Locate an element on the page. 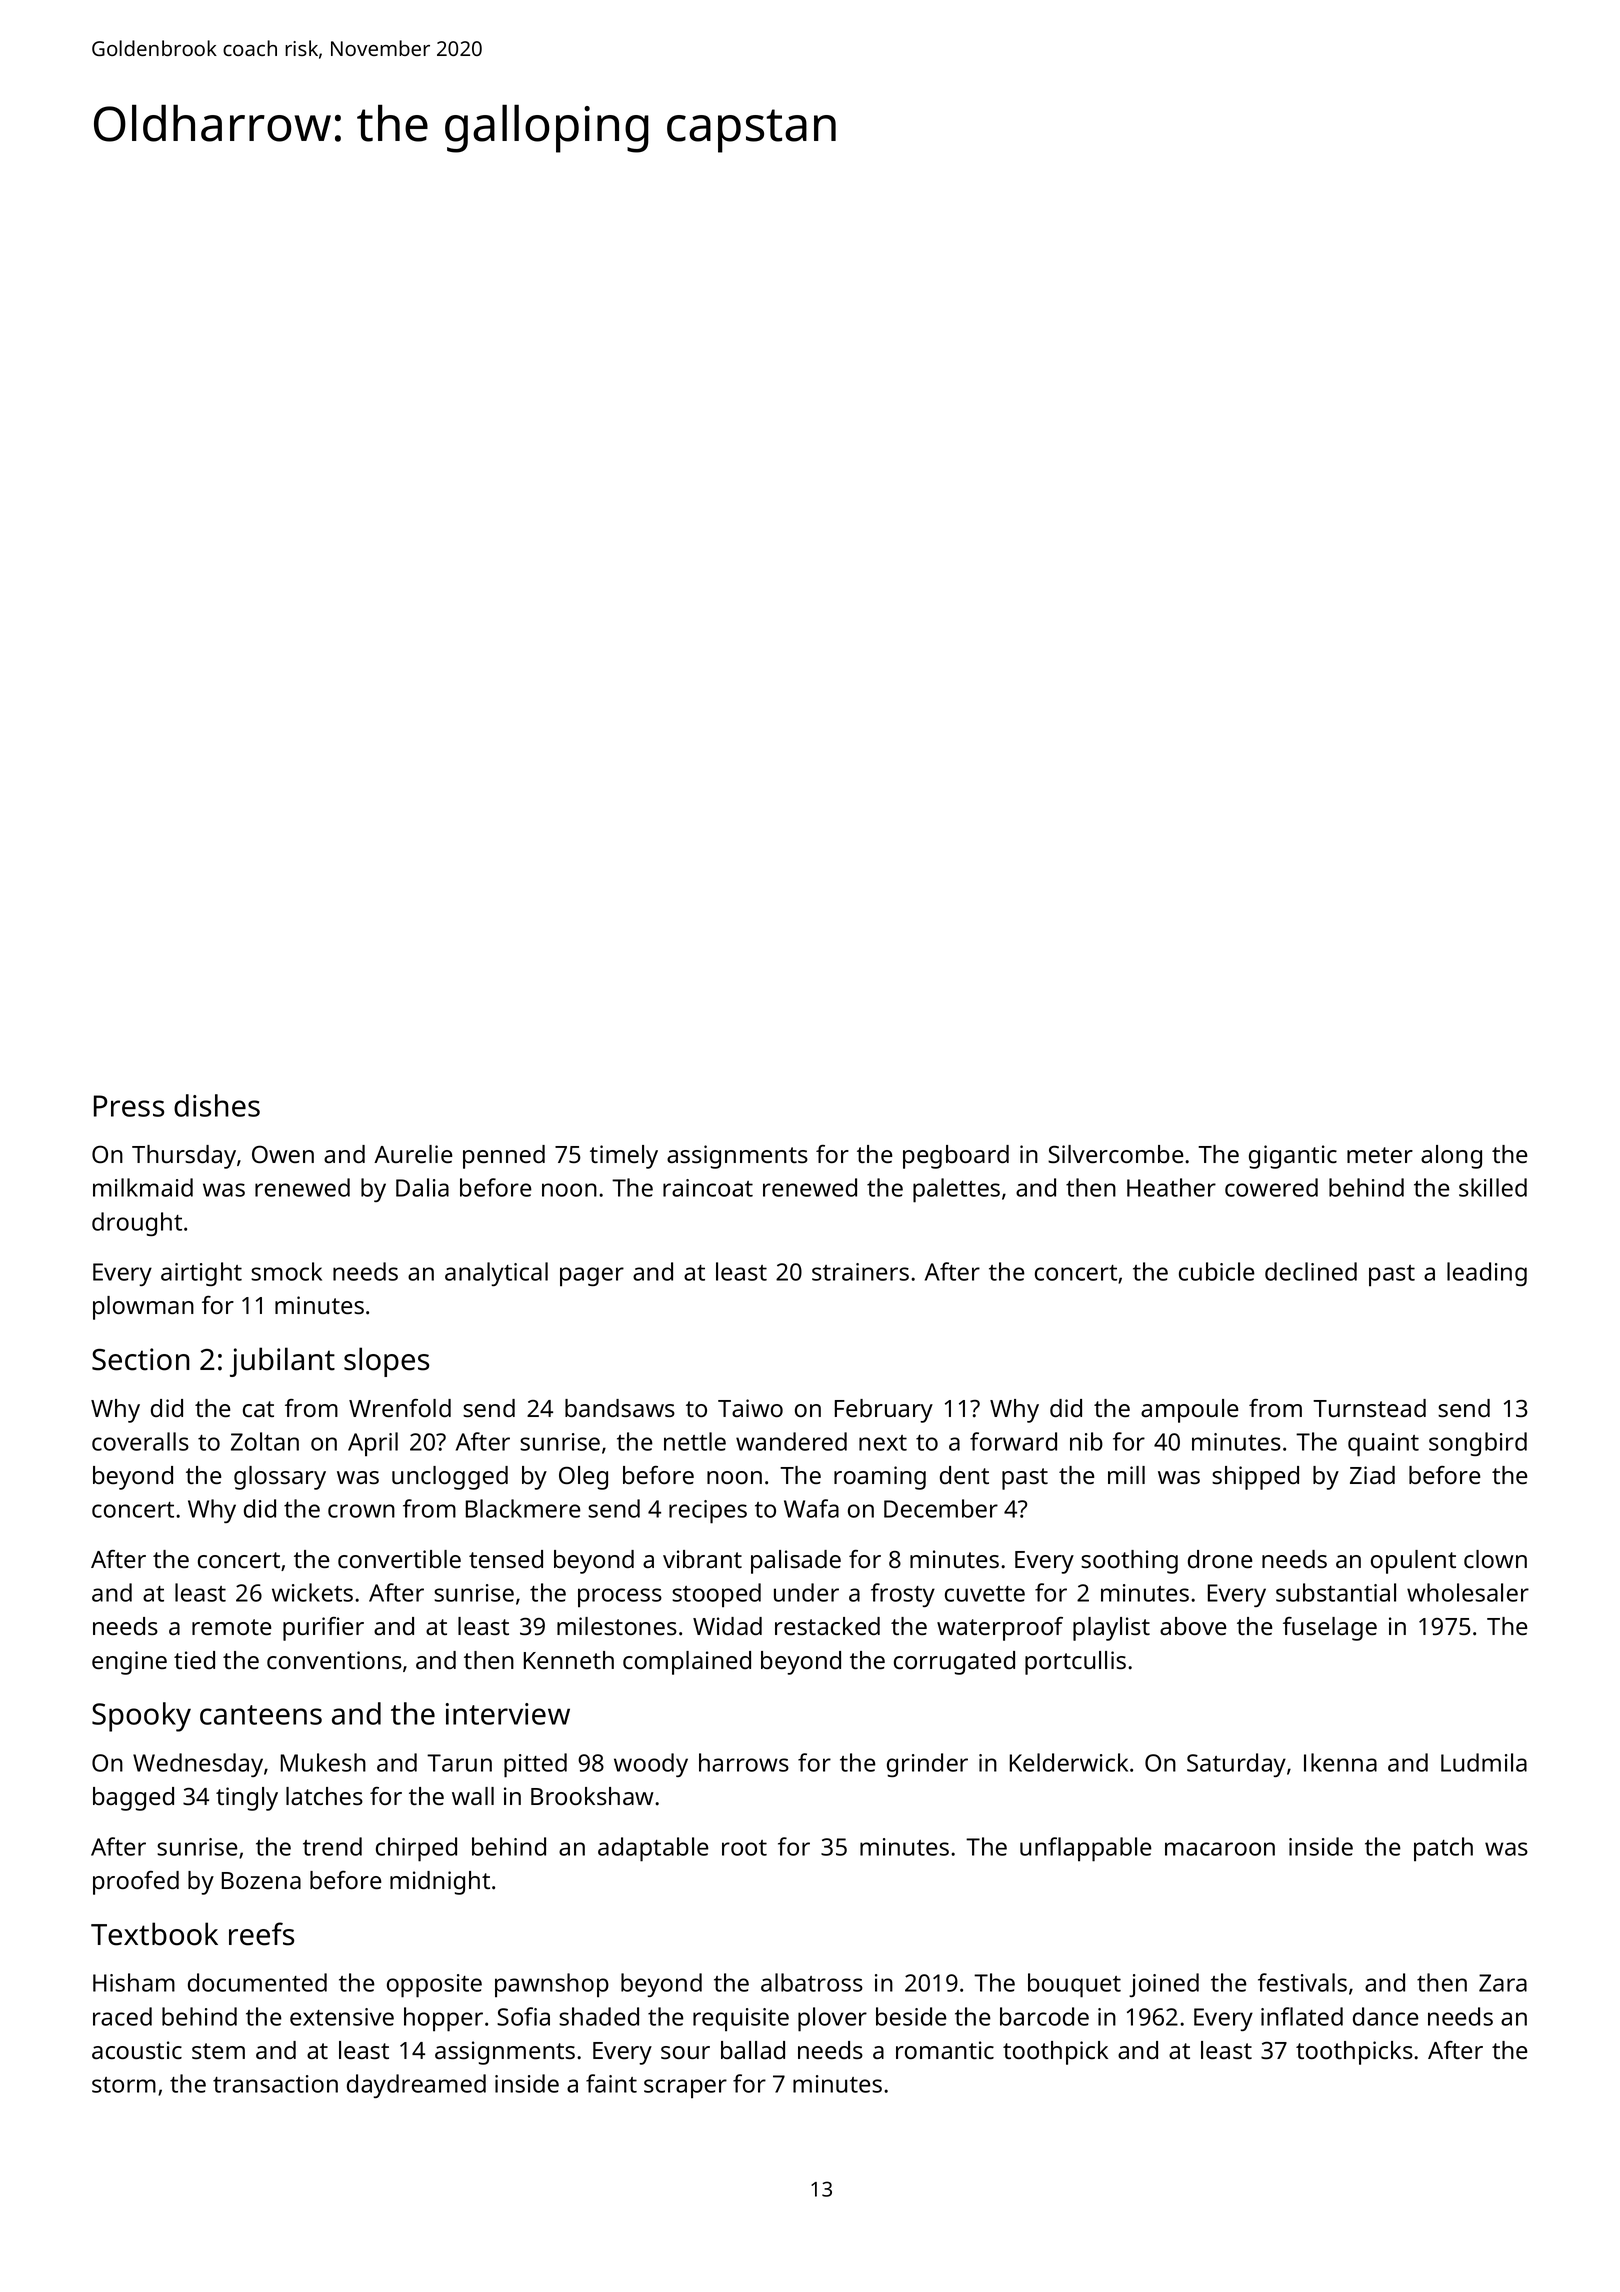 Image resolution: width=1620 pixels, height=2292 pixels. dishes is located at coordinates (217, 1105).
